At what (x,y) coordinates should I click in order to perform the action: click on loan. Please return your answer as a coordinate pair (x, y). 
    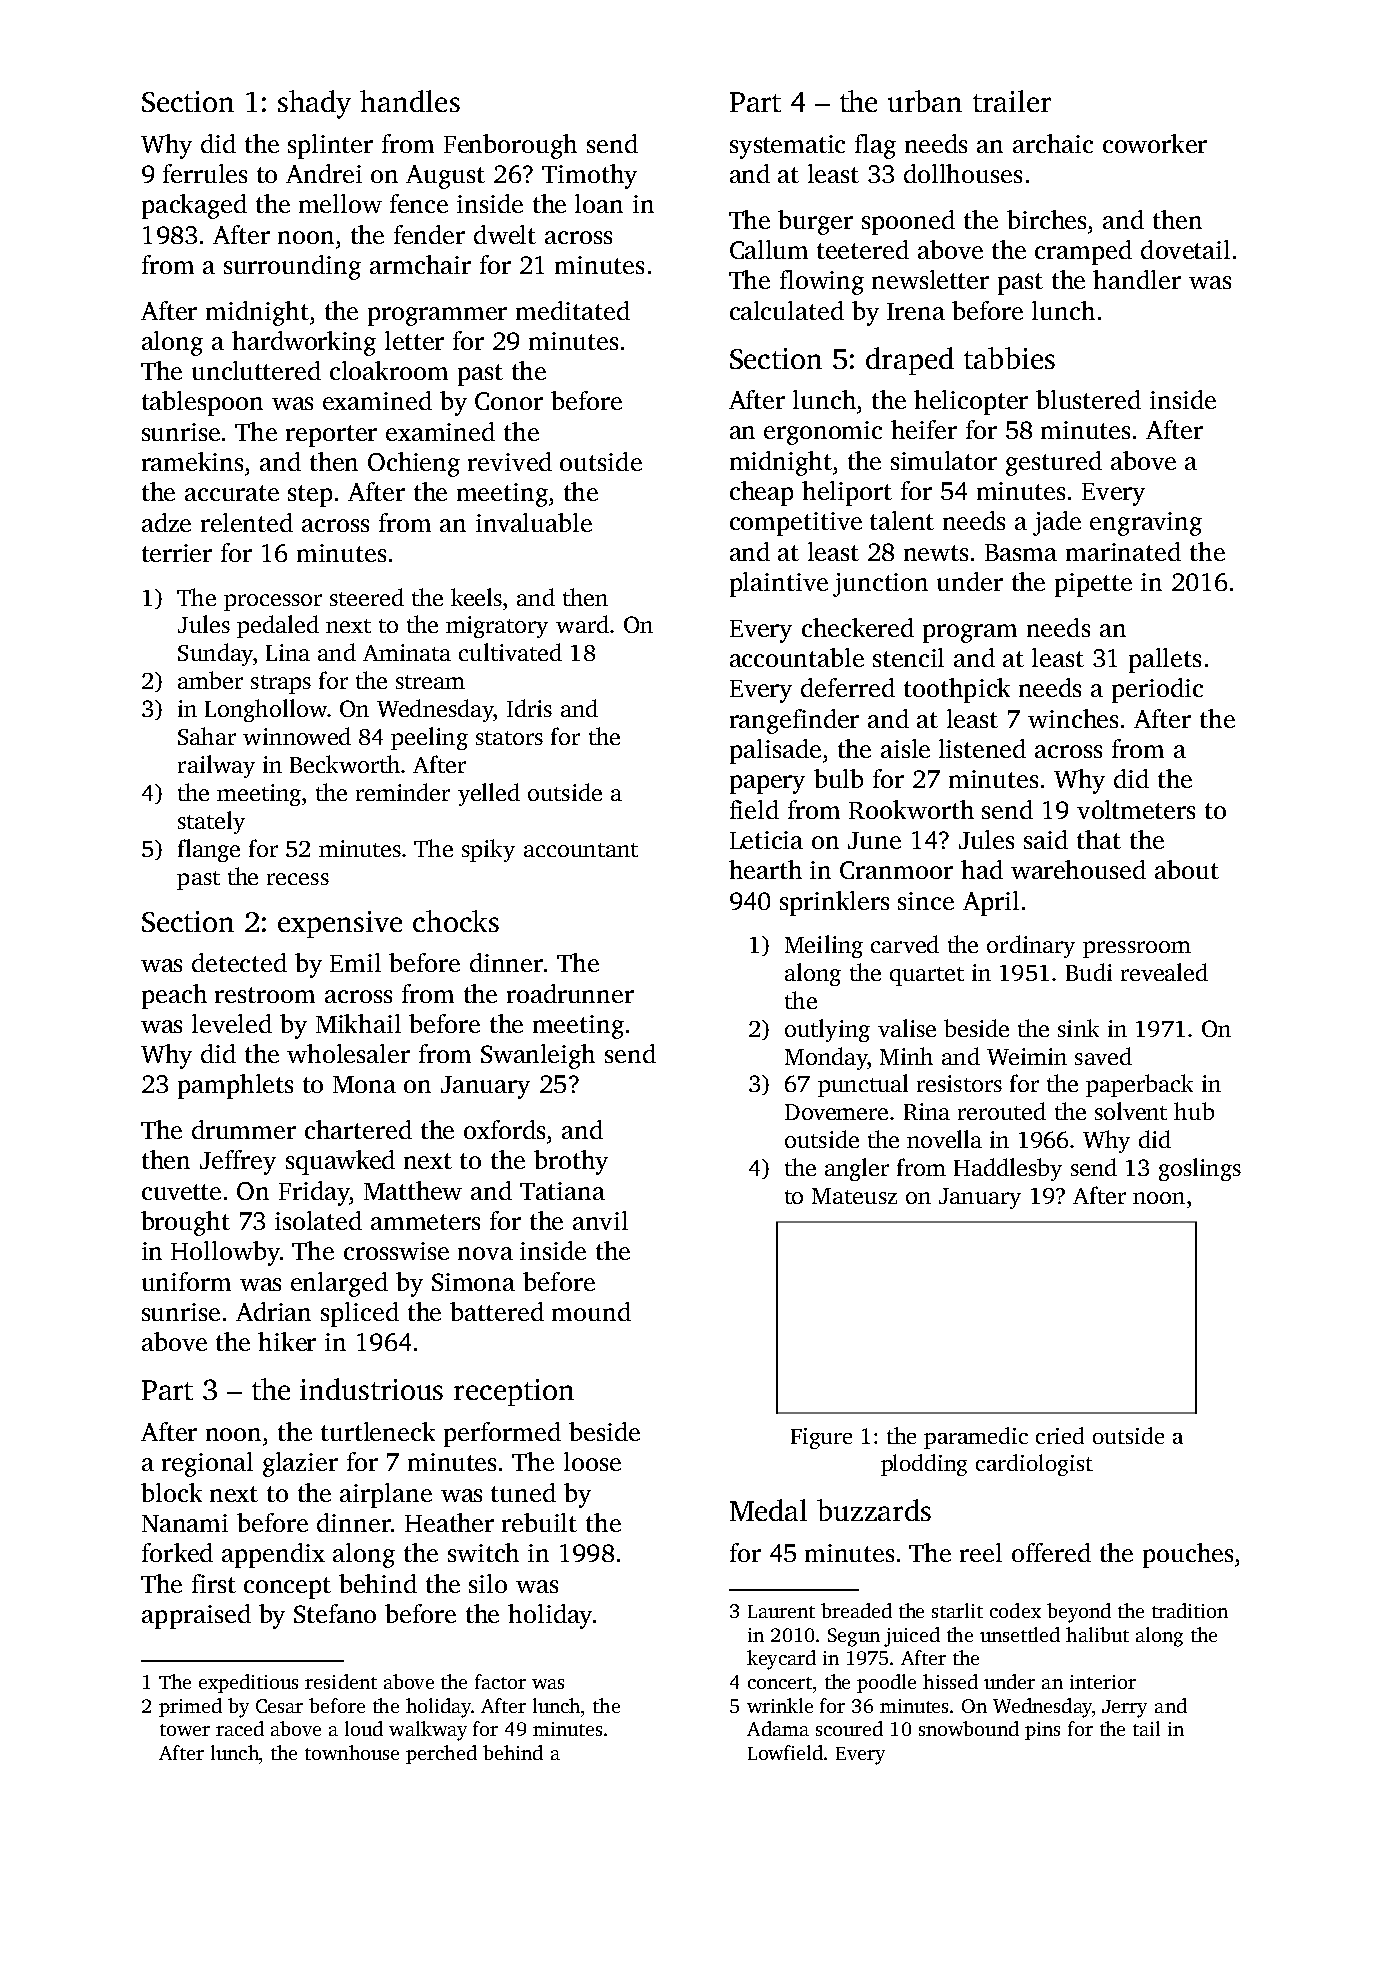
    Looking at the image, I should click on (599, 203).
